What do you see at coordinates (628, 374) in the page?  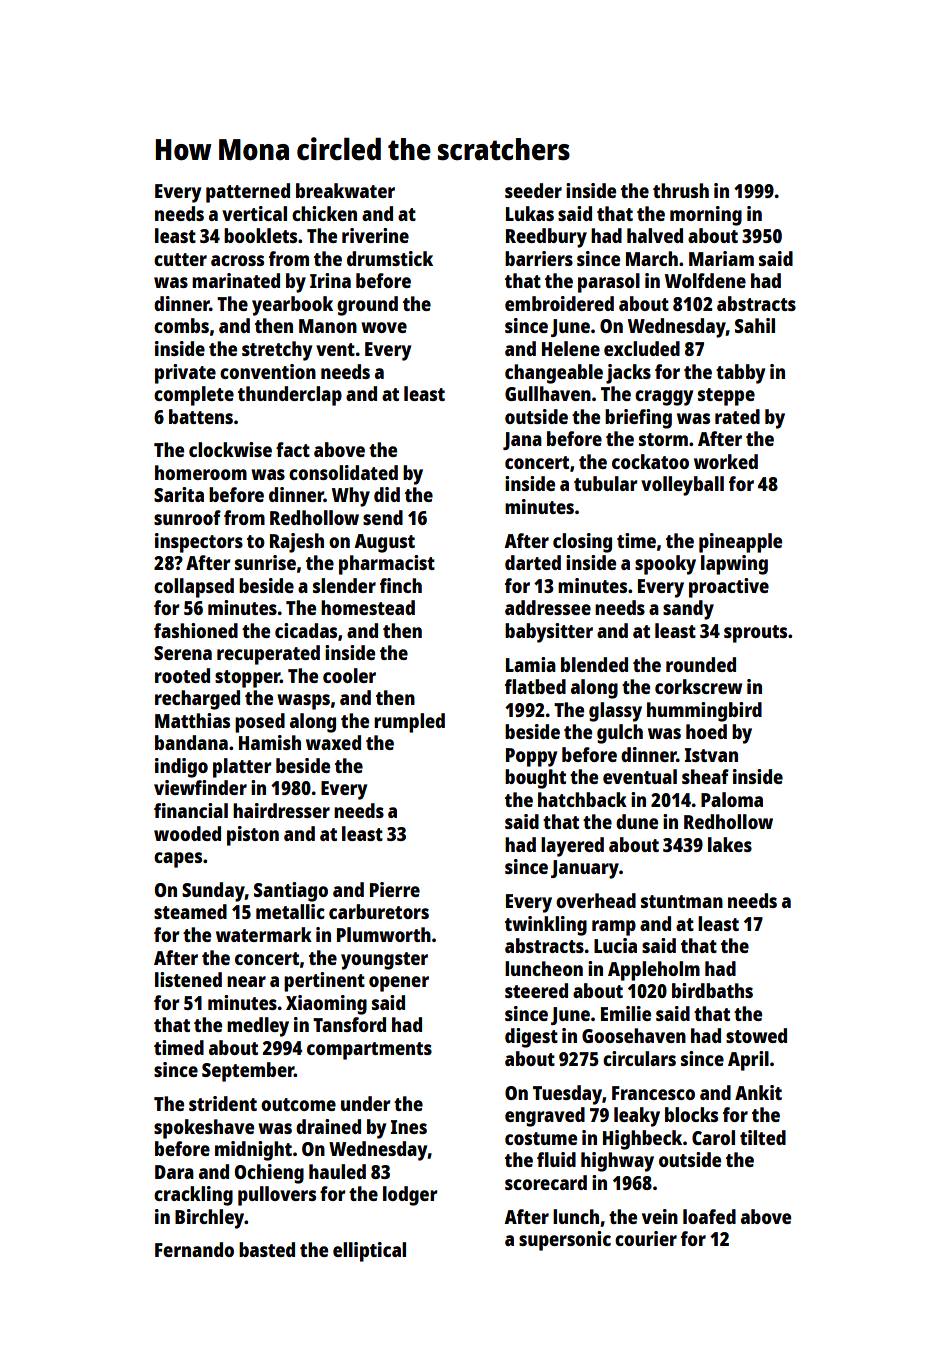 I see `jacks` at bounding box center [628, 374].
